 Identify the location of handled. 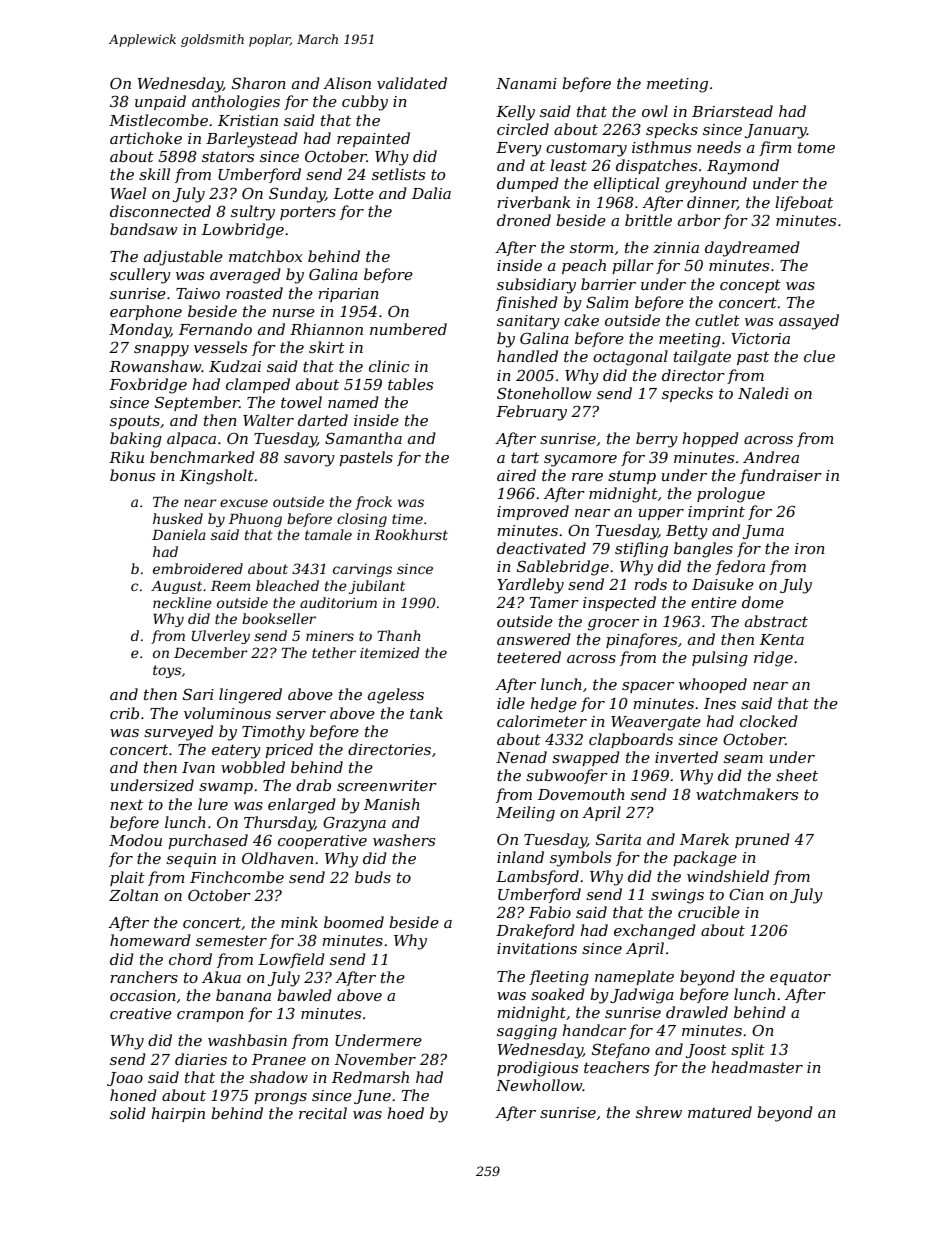
(527, 356).
